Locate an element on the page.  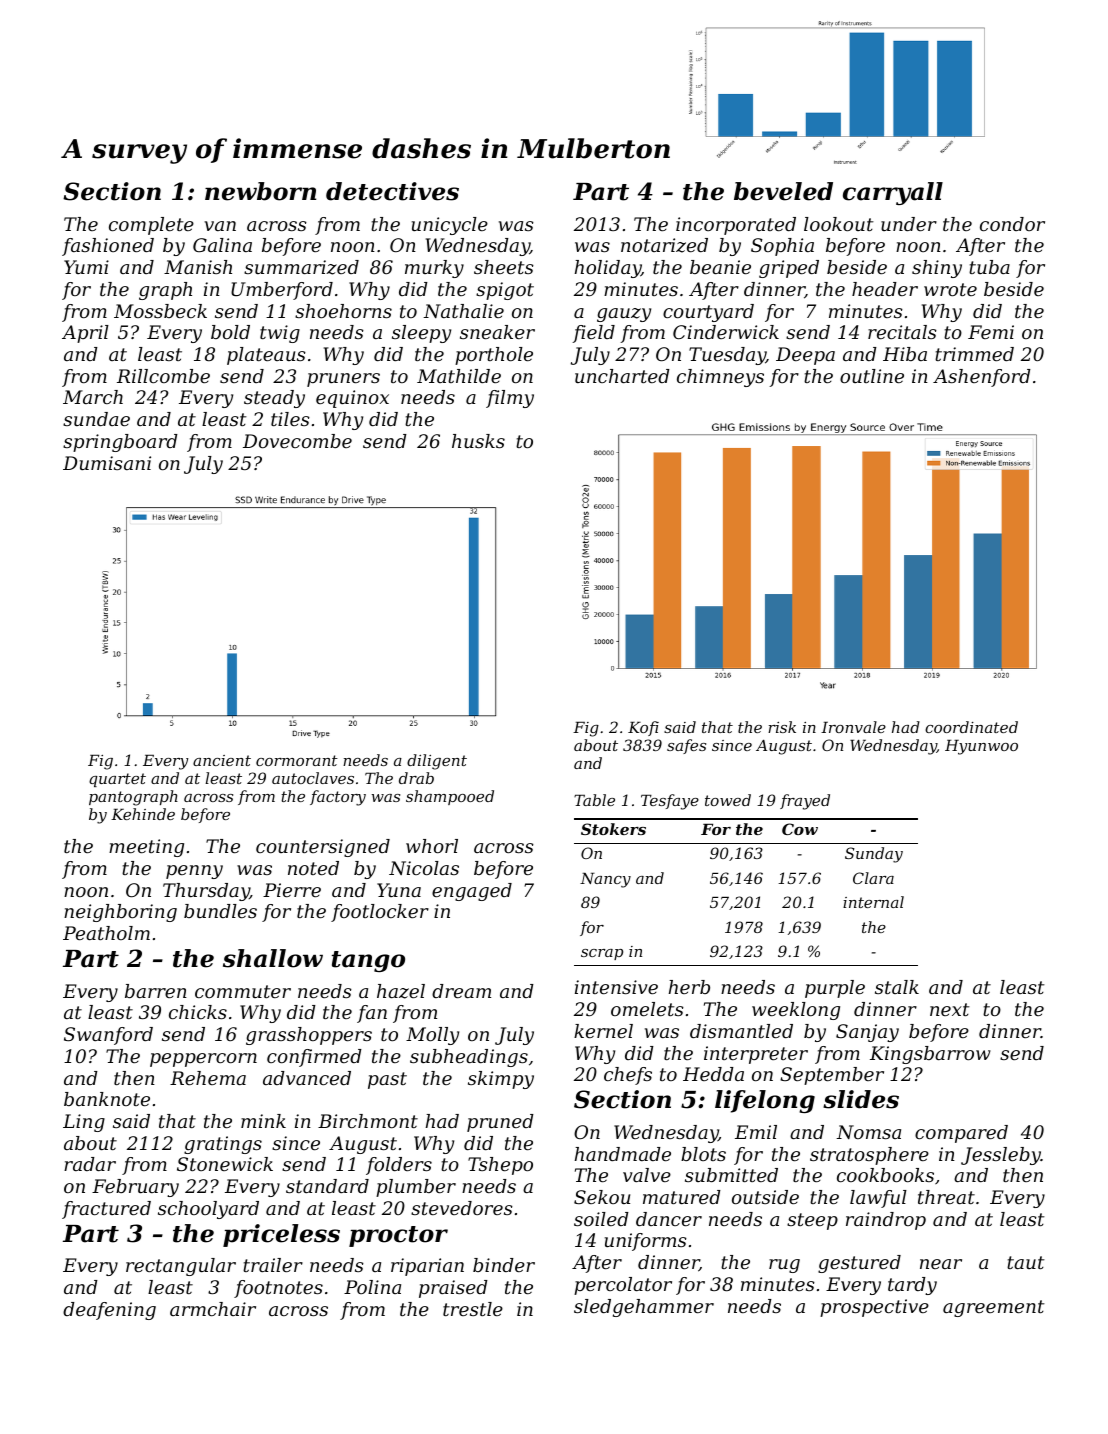
engaged is located at coordinates (472, 892).
